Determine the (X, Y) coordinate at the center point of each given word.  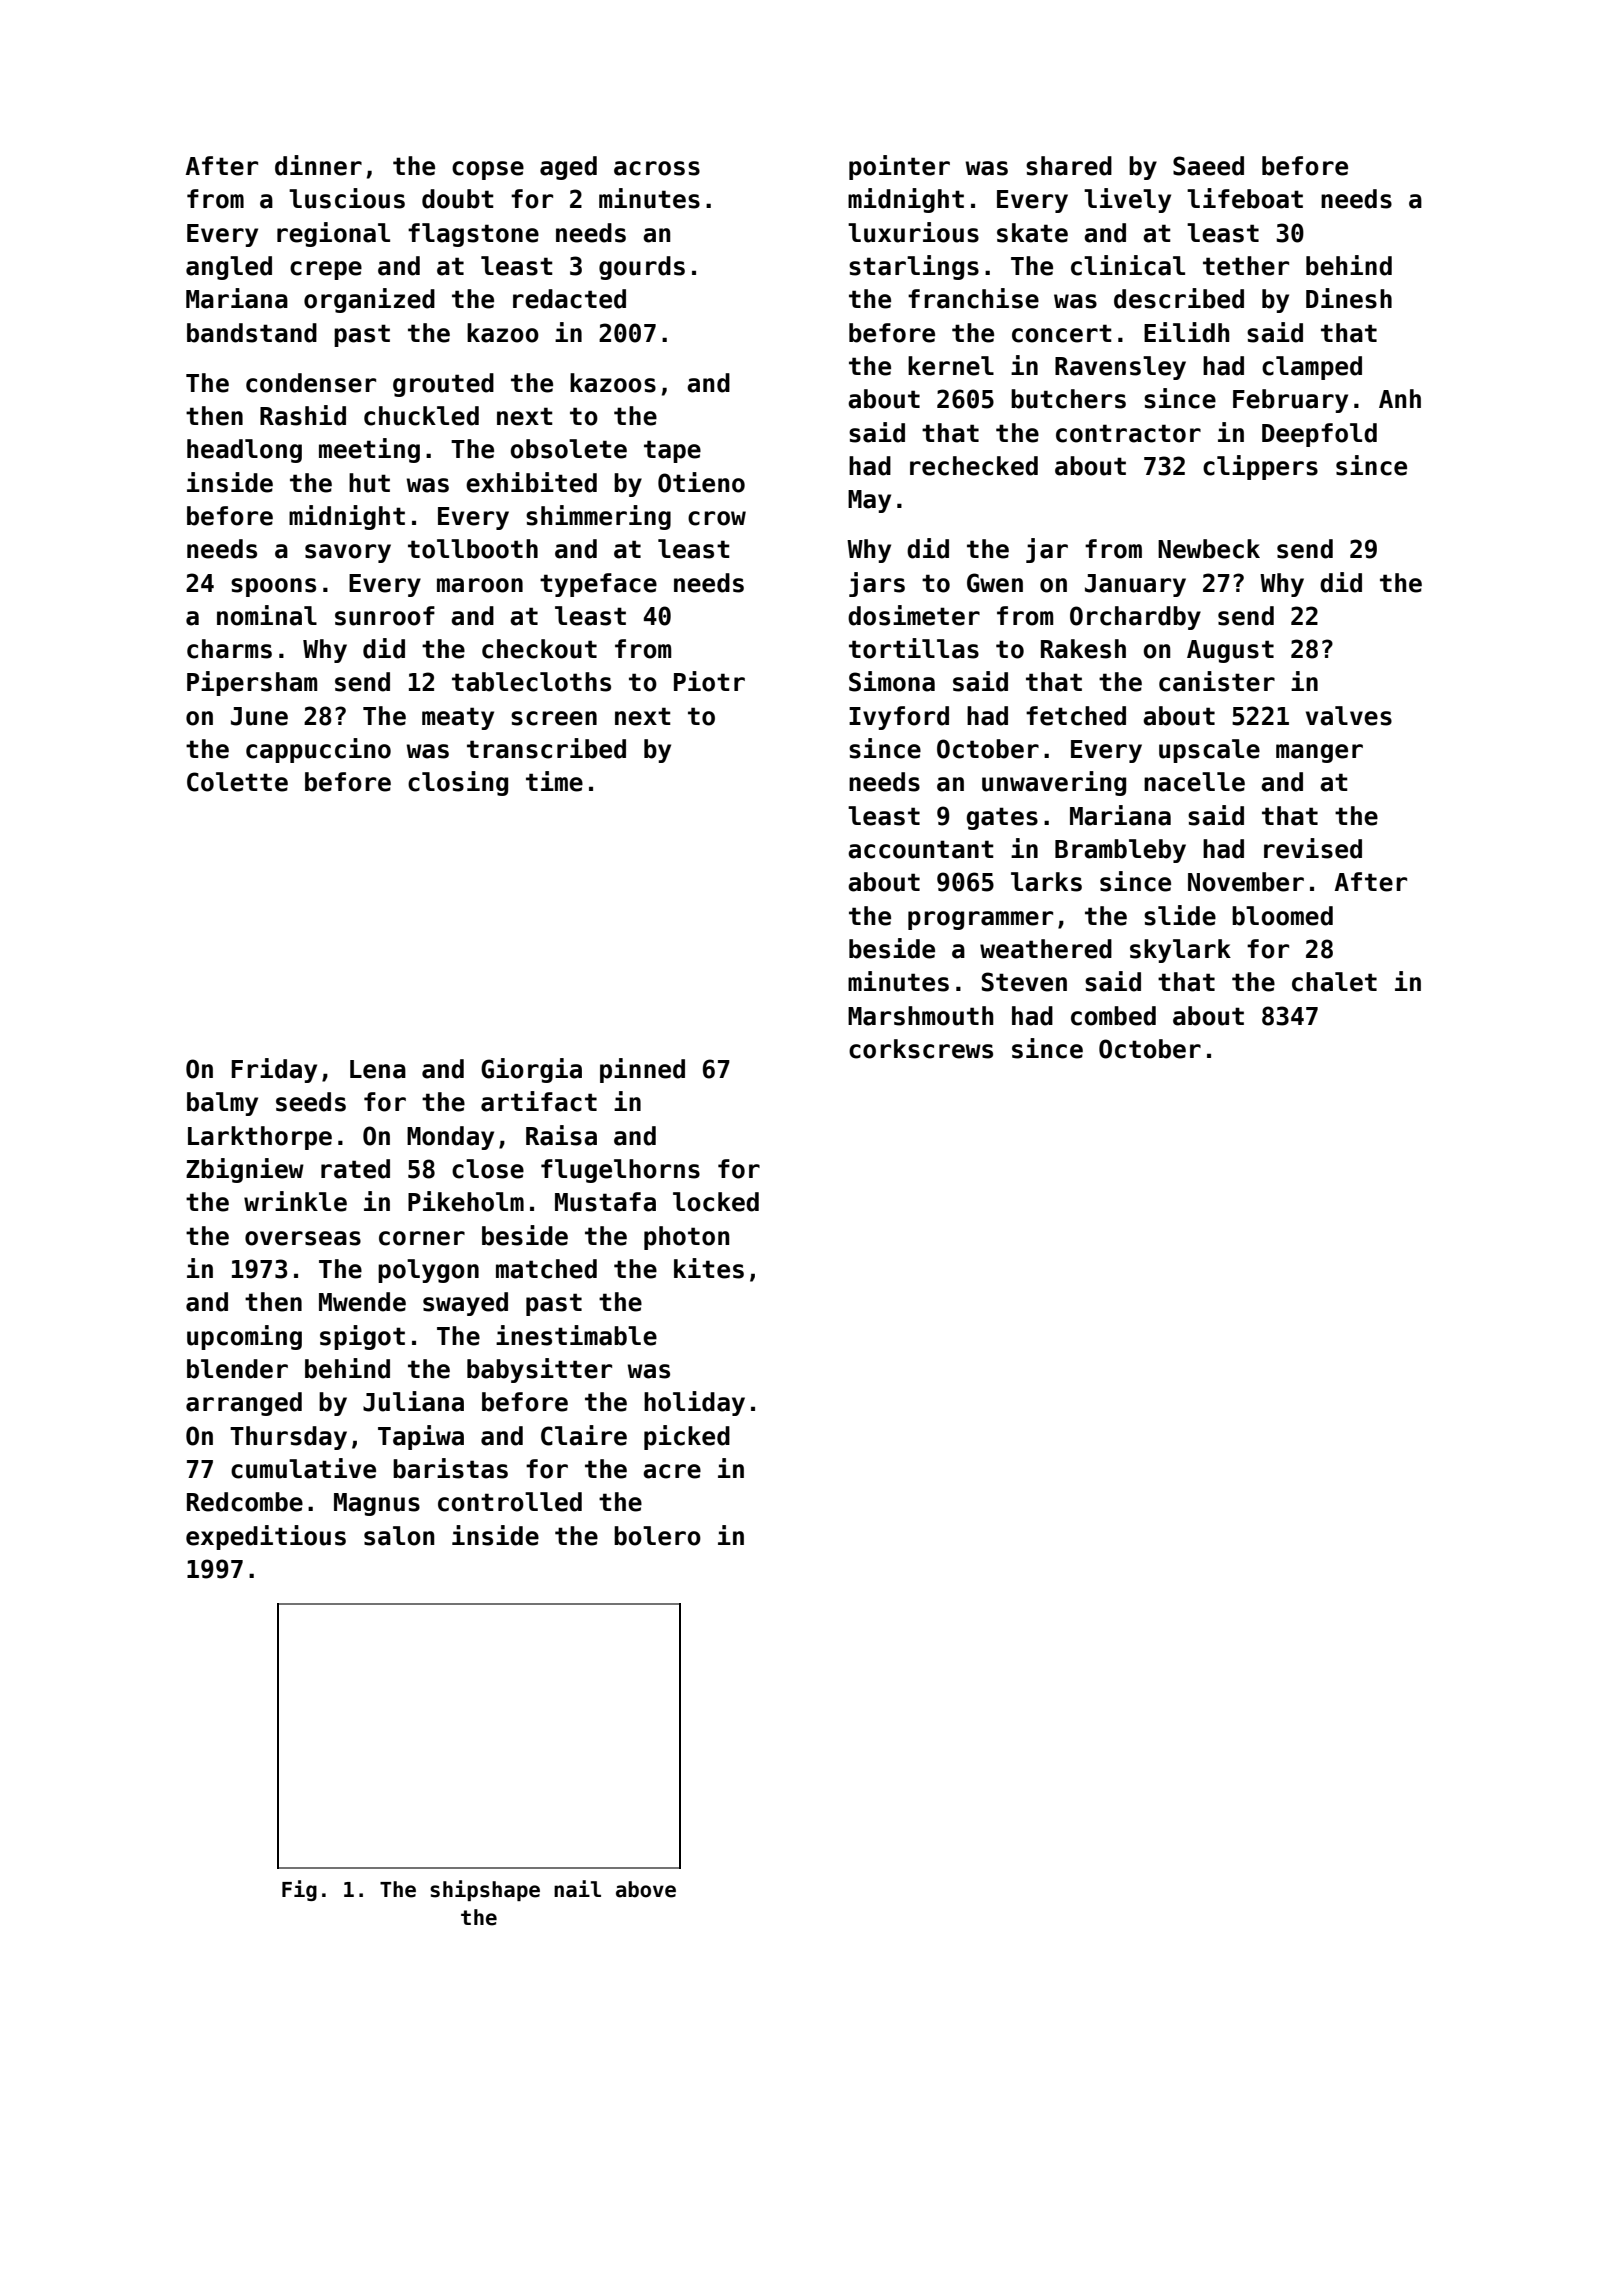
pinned (642, 1070)
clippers (1260, 467)
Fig (299, 1890)
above (646, 1889)
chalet (1334, 982)
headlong (244, 451)
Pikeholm (466, 1201)
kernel (951, 366)
